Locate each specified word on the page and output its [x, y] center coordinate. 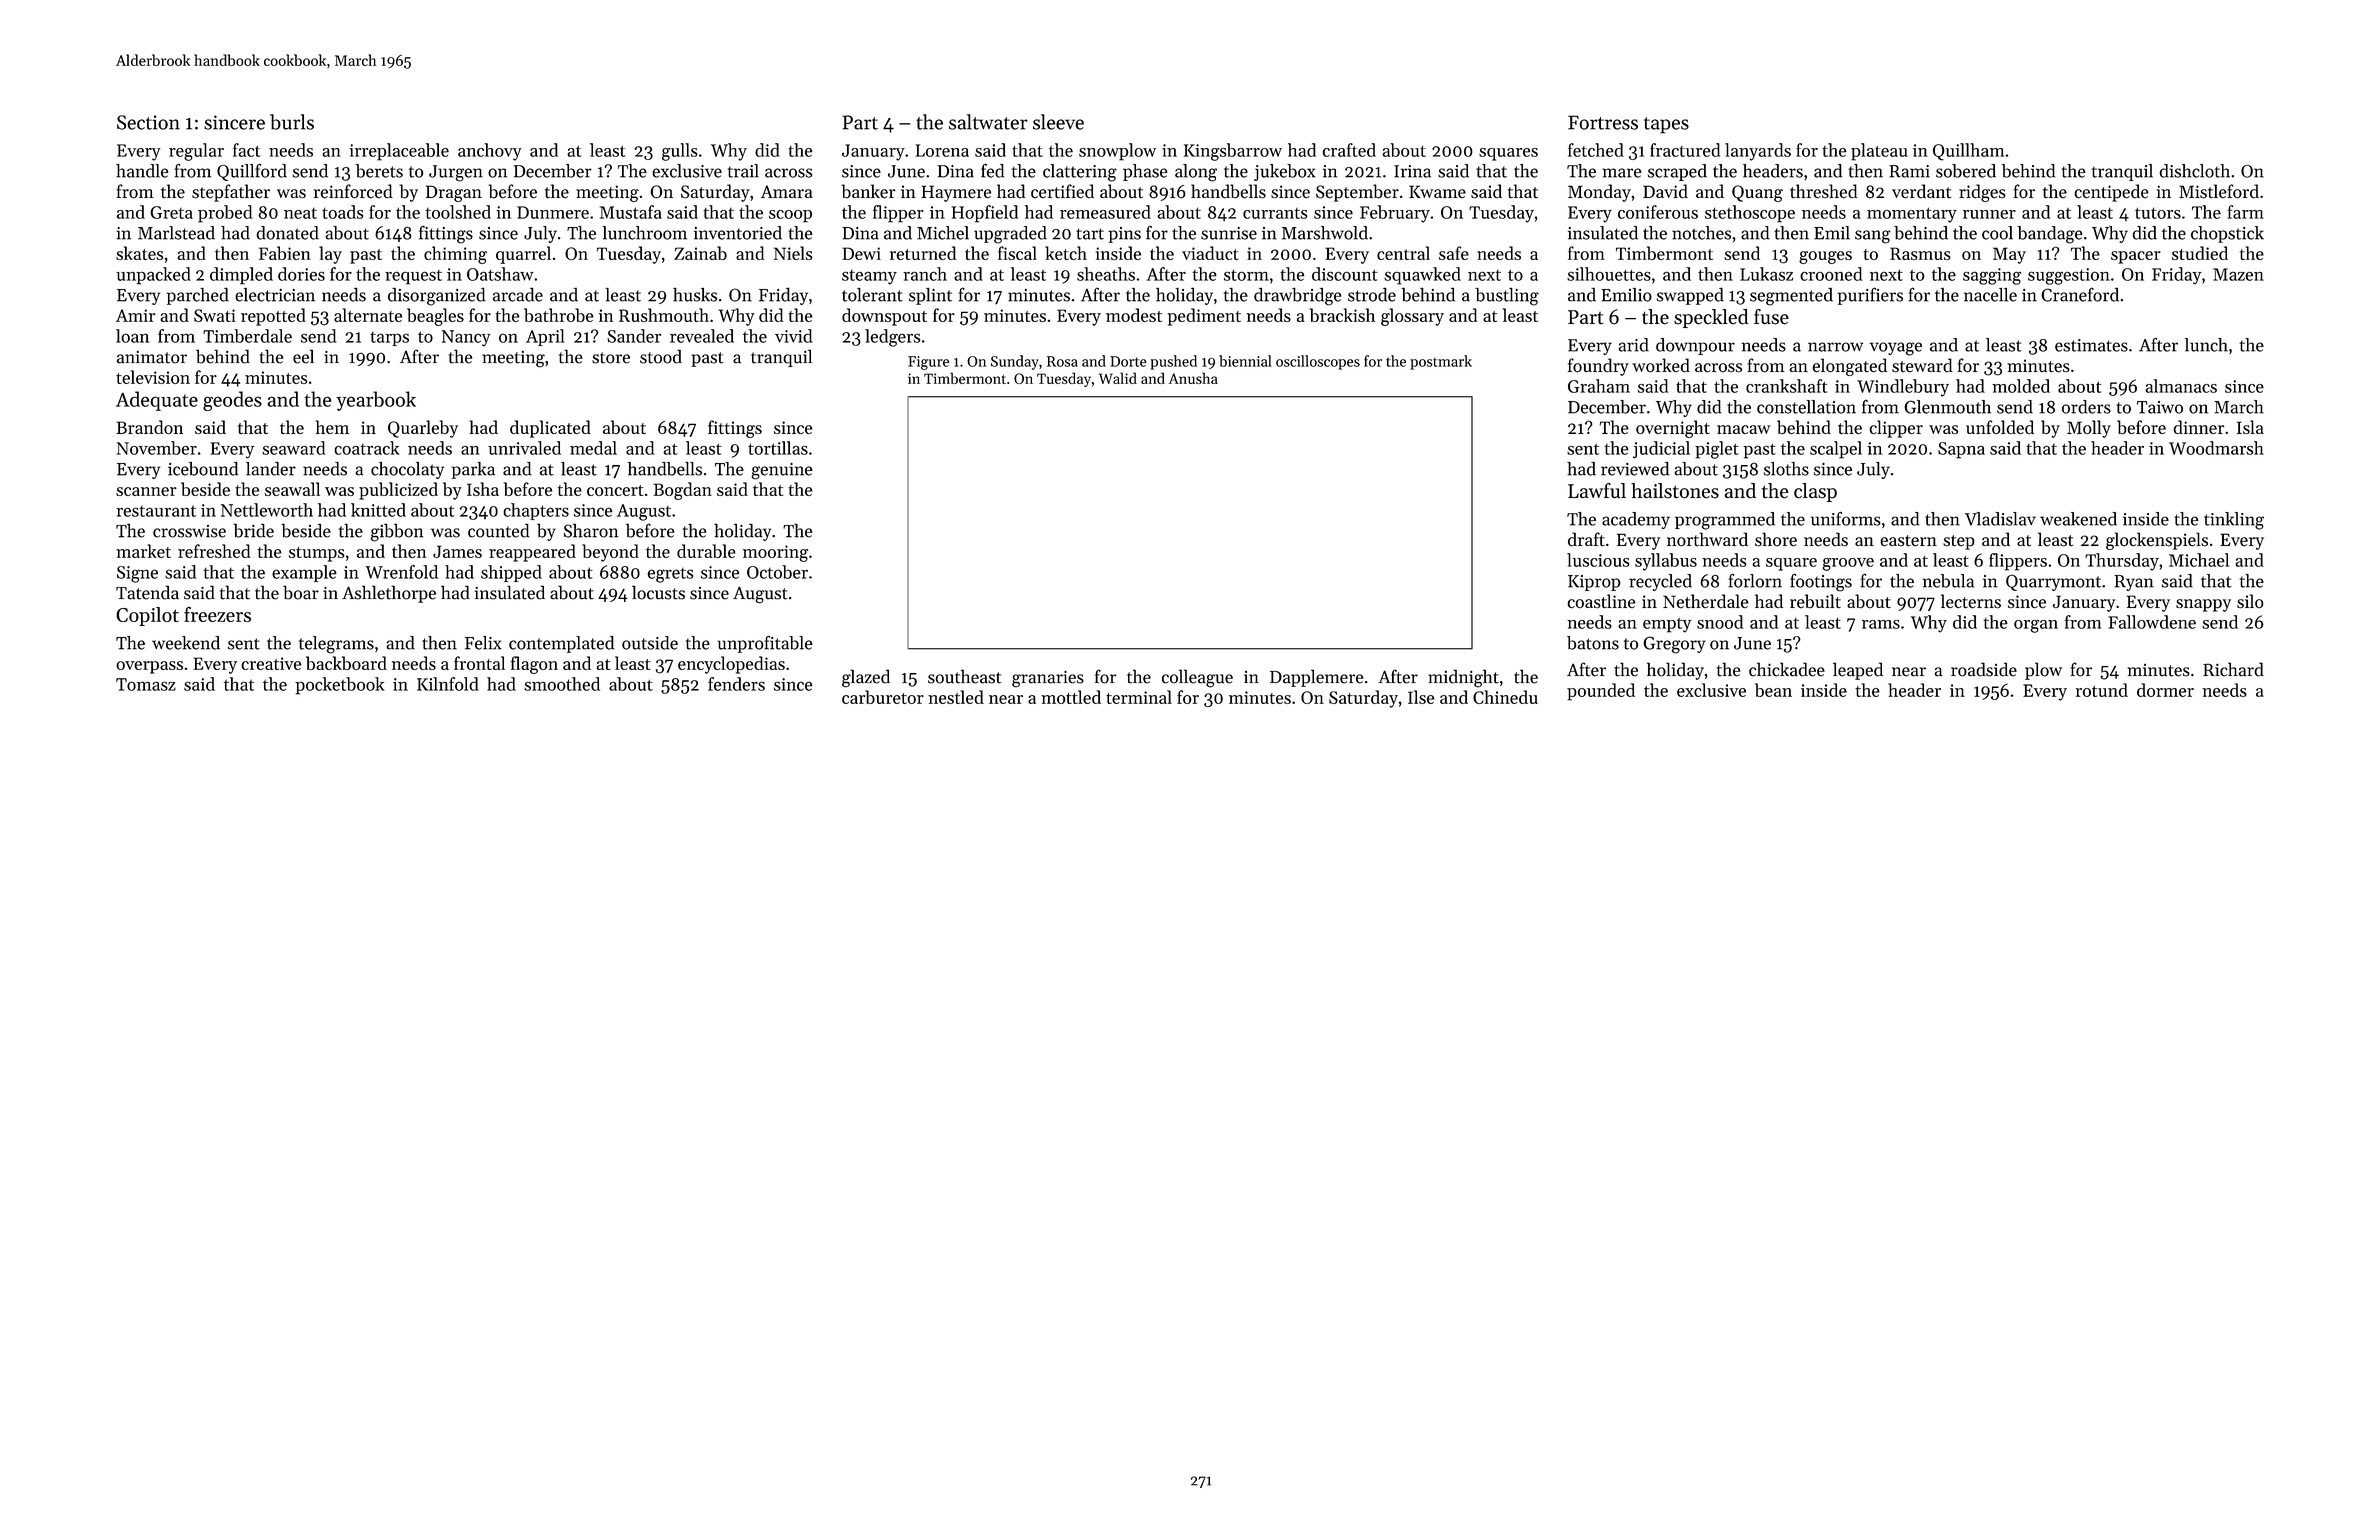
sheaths [1106, 274]
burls [292, 122]
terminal [1139, 697]
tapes [1666, 125]
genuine [781, 471]
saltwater [988, 122]
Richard [2233, 669]
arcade [518, 294]
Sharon [591, 530]
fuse [1771, 317]
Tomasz [146, 684]
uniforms [1845, 518]
